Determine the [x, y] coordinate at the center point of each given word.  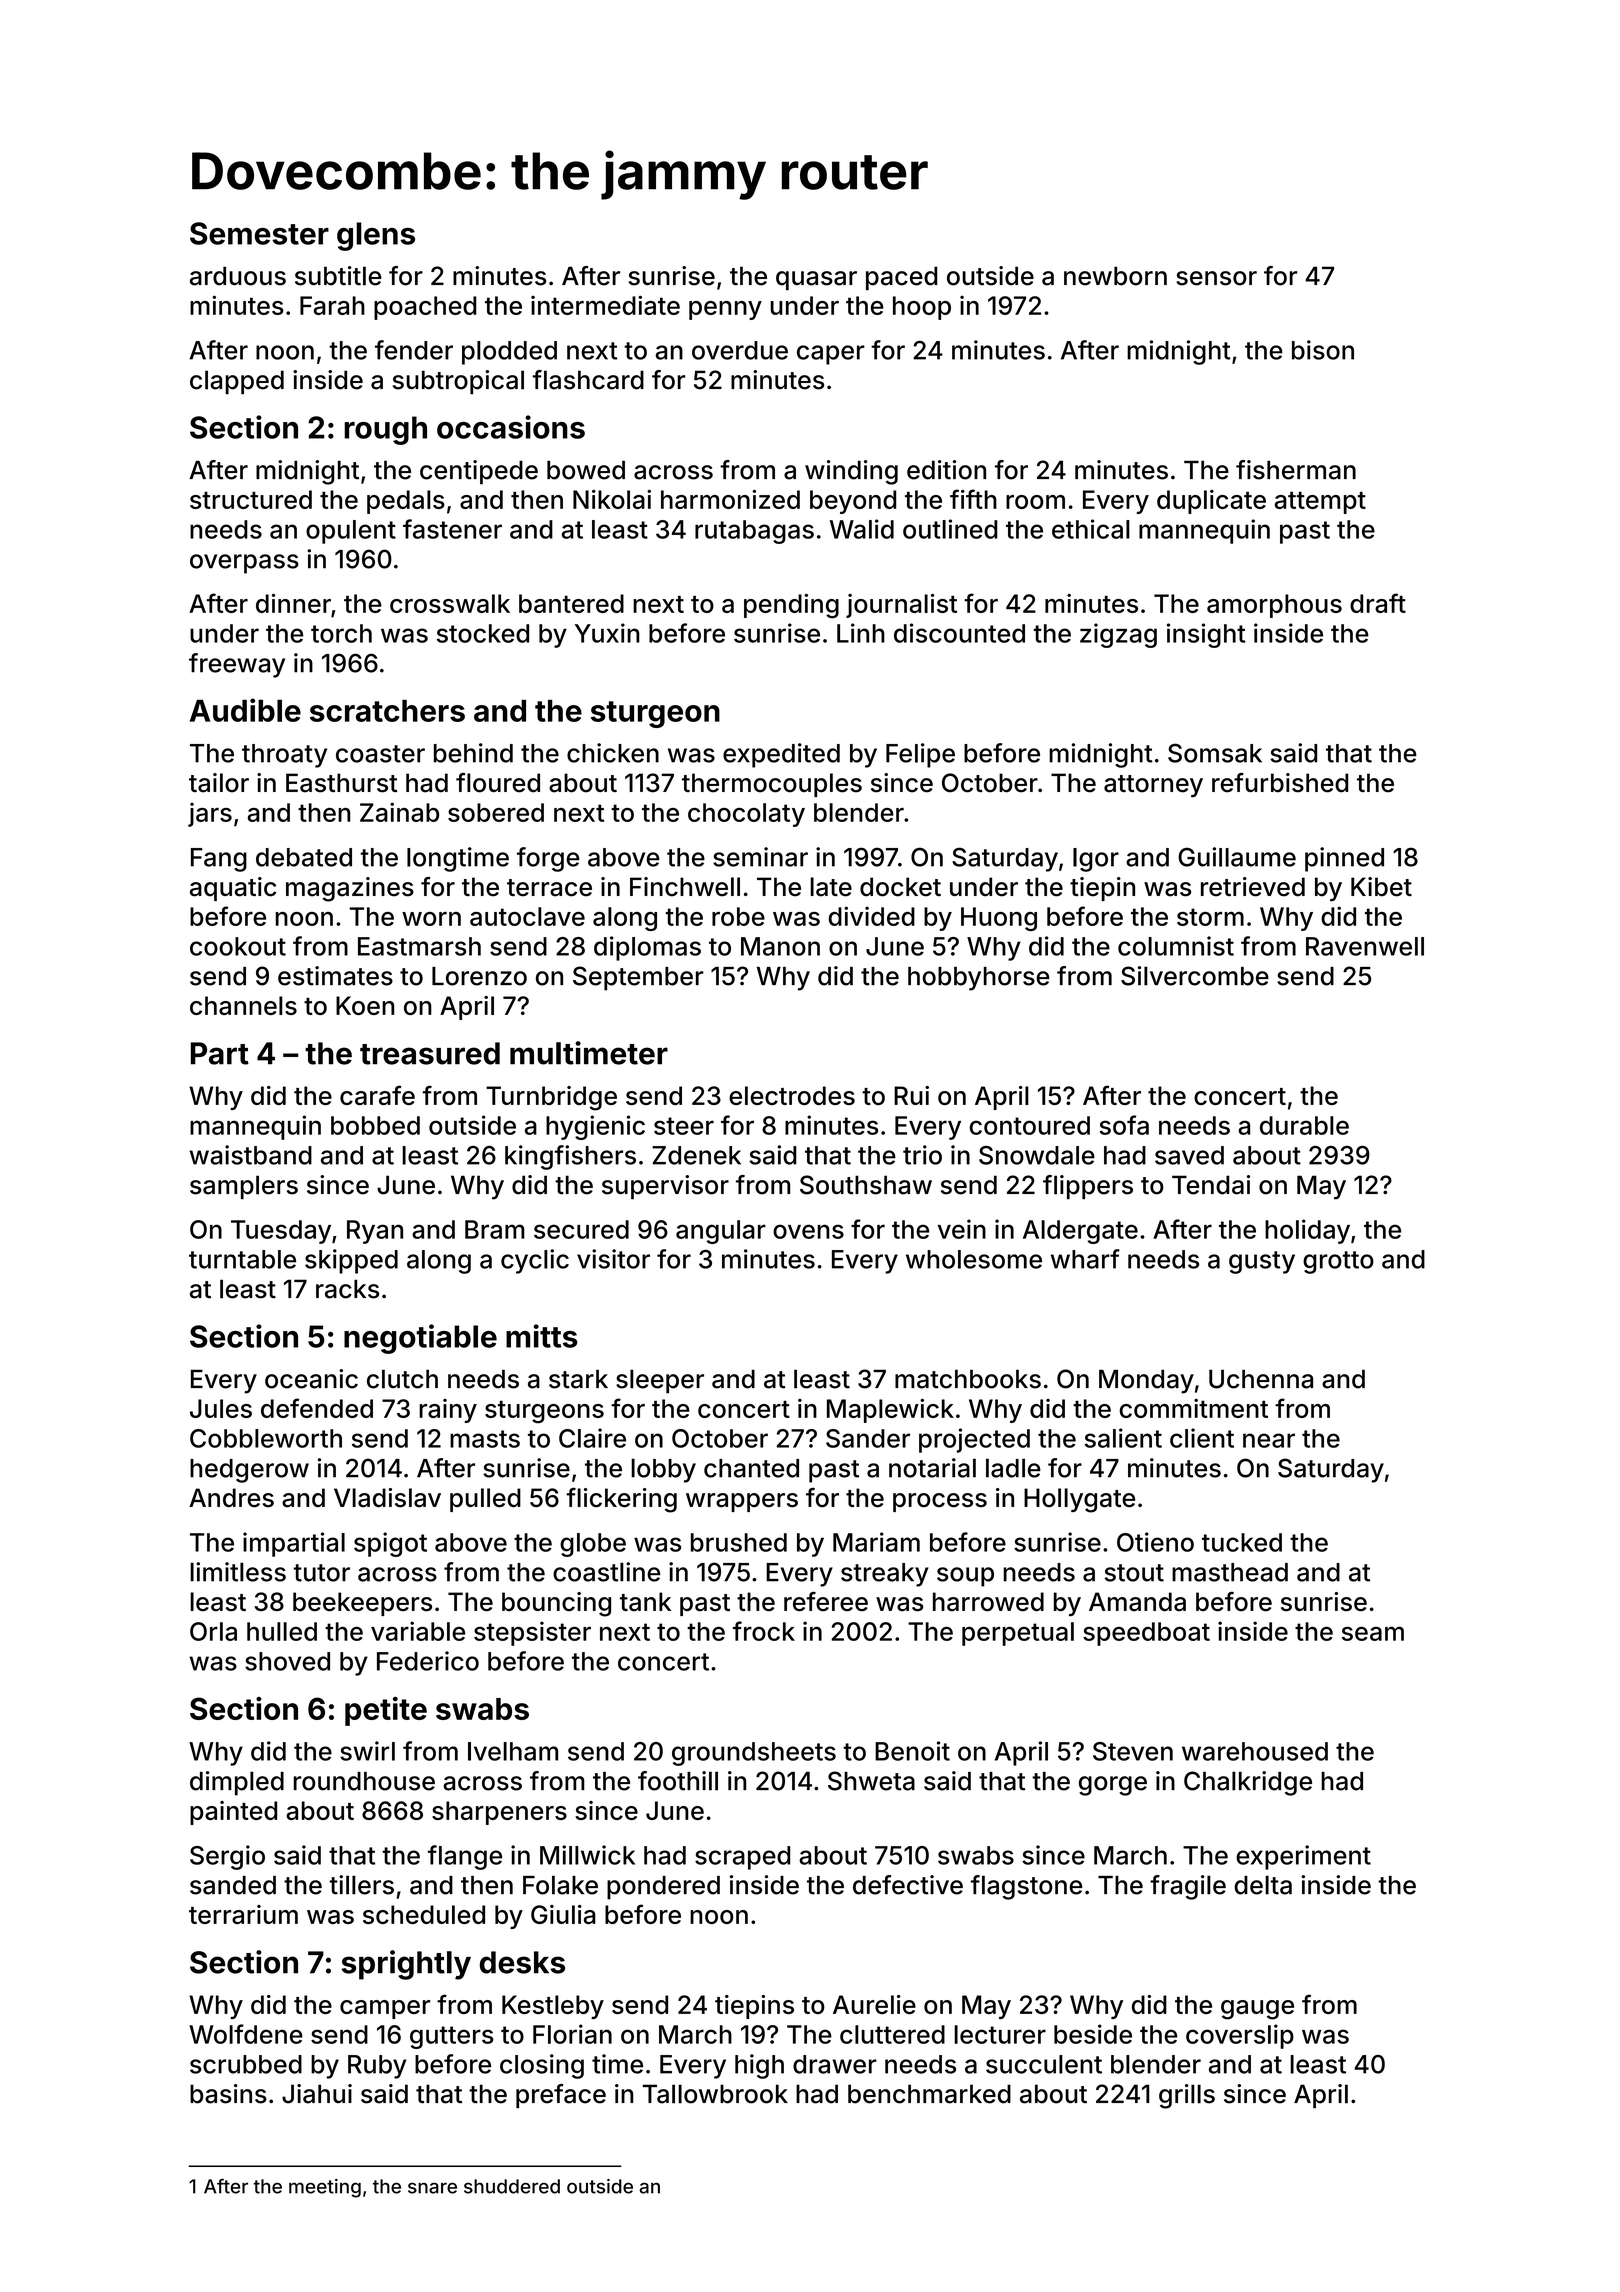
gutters [452, 2037]
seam [1373, 1633]
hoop [922, 308]
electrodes [792, 1095]
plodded [509, 353]
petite [386, 1711]
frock [764, 1631]
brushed [739, 1542]
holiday [1307, 1231]
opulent [351, 532]
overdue [740, 350]
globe [593, 1545]
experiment [1303, 1857]
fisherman [1296, 470]
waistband [251, 1155]
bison [1323, 350]
